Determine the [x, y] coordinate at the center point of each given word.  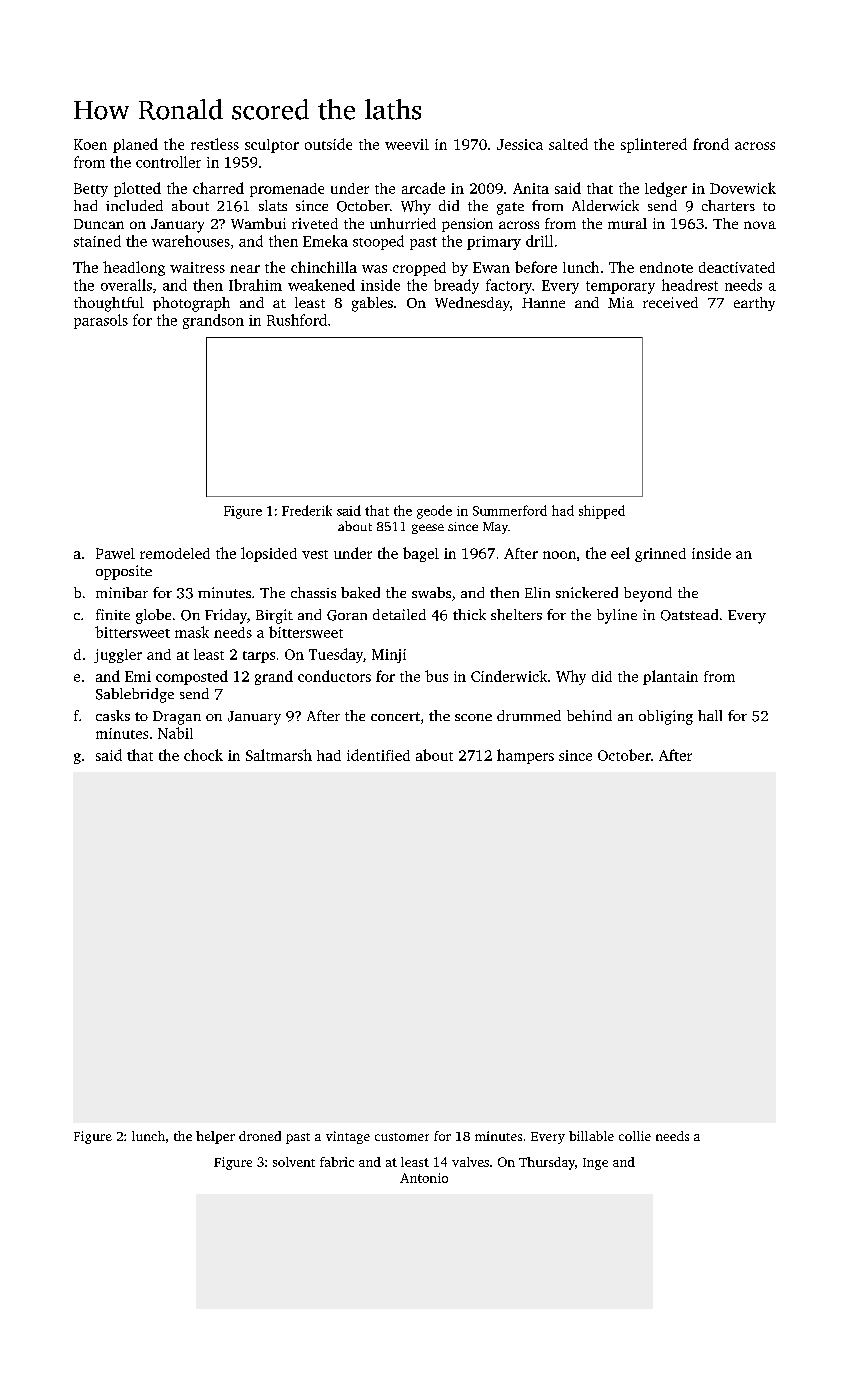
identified [378, 755]
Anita [531, 188]
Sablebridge [135, 695]
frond [711, 144]
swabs [431, 592]
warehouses [191, 241]
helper [215, 1137]
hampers [525, 756]
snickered [587, 592]
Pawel [115, 553]
